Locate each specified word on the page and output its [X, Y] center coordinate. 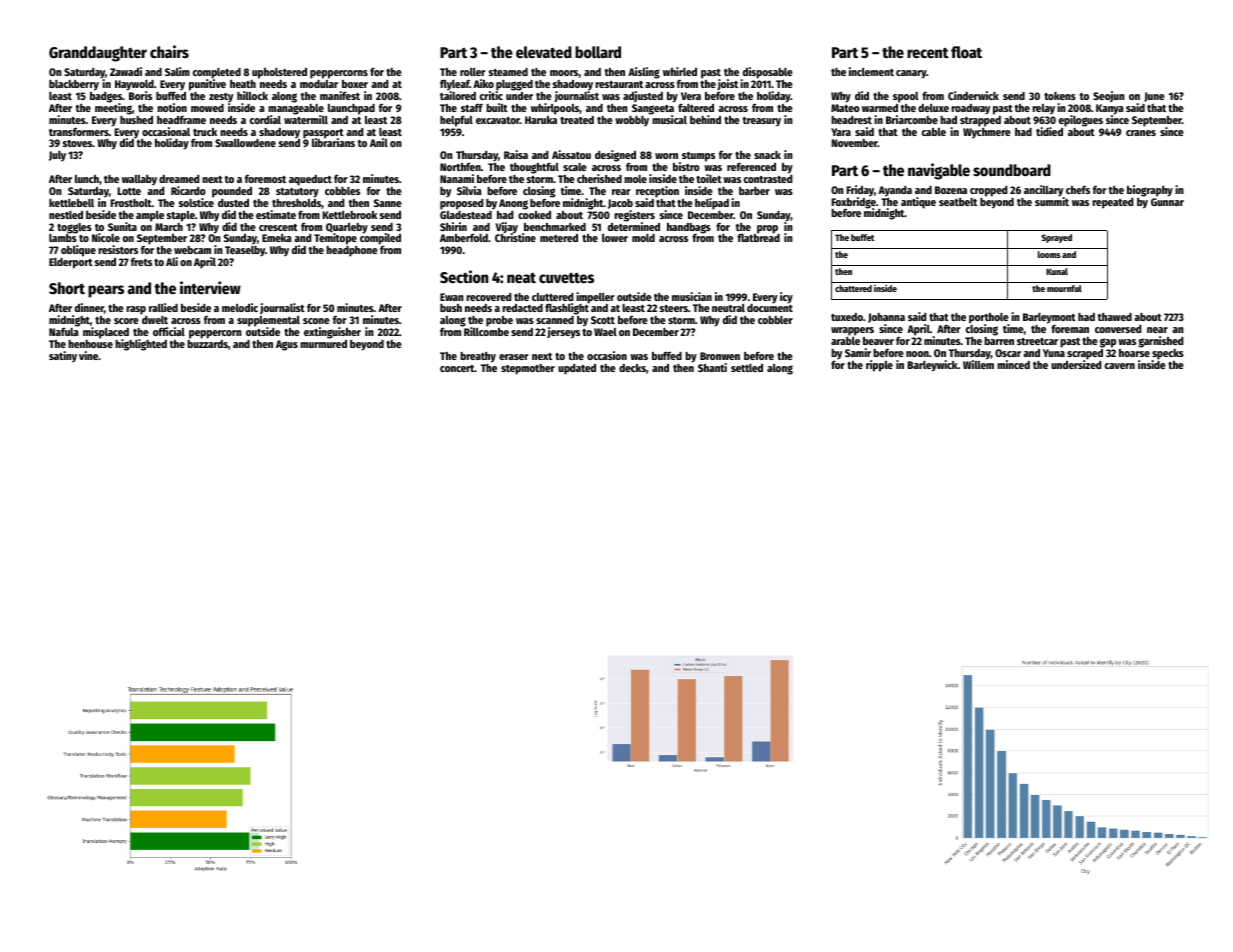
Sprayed [1057, 238]
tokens [1060, 96]
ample [150, 216]
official [169, 331]
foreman [1070, 329]
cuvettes [566, 278]
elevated [544, 52]
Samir [858, 352]
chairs [169, 52]
